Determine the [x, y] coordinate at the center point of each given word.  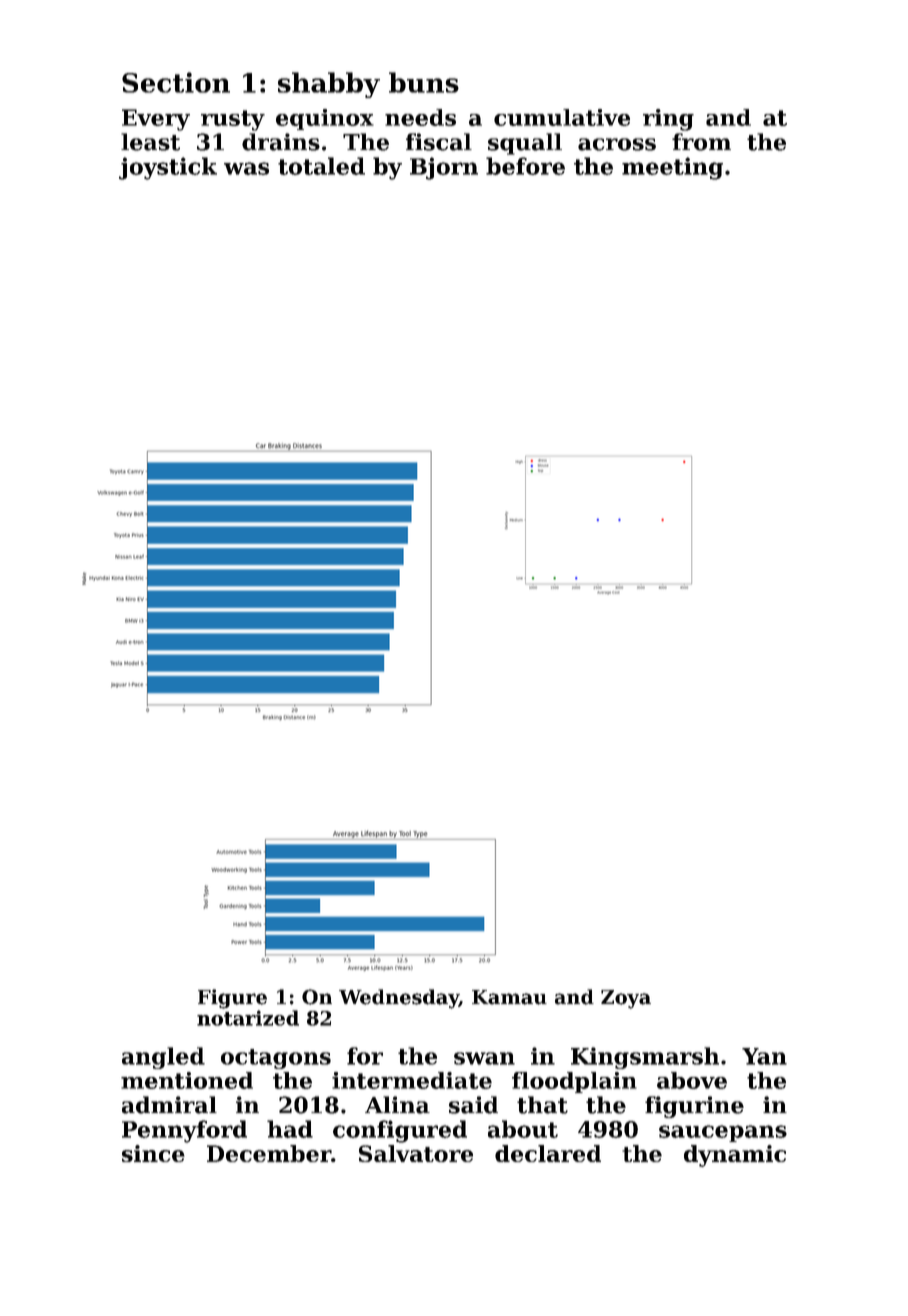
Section [176, 82]
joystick [168, 168]
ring [668, 120]
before [525, 166]
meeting [672, 168]
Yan [764, 1056]
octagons [276, 1059]
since [153, 1153]
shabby [329, 85]
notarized [248, 1018]
